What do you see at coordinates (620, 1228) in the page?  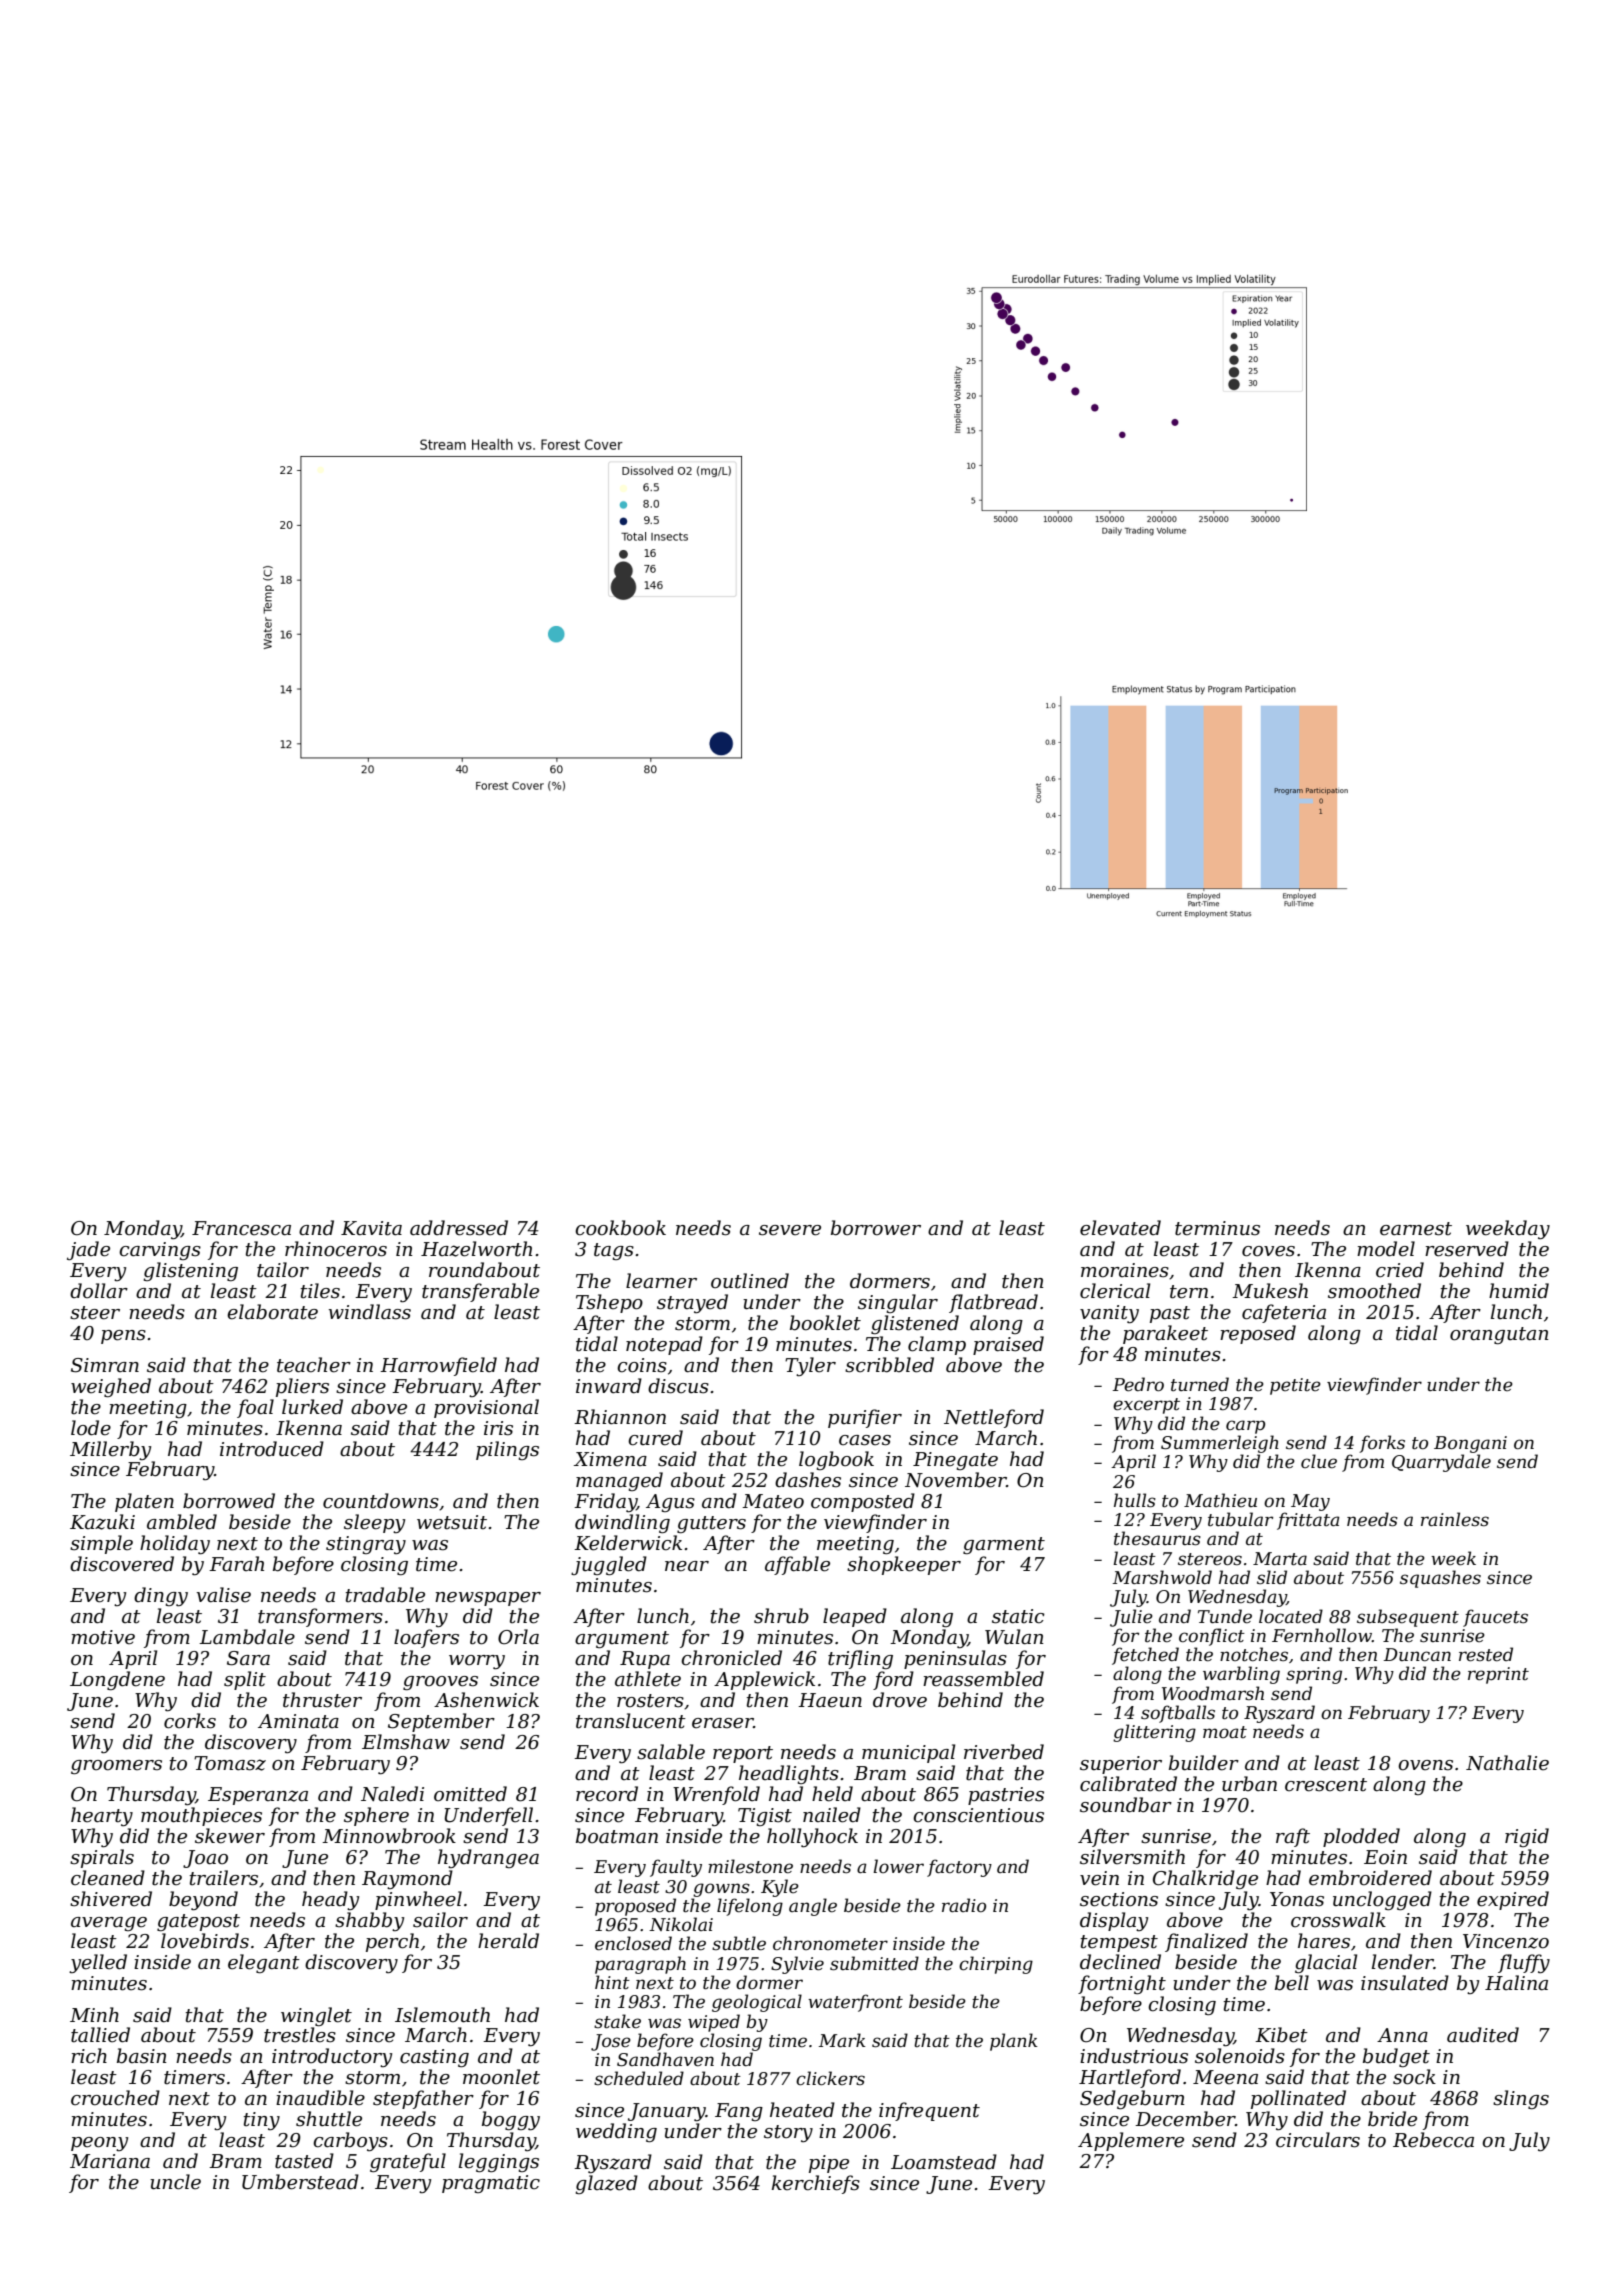 I see `cookbook` at bounding box center [620, 1228].
